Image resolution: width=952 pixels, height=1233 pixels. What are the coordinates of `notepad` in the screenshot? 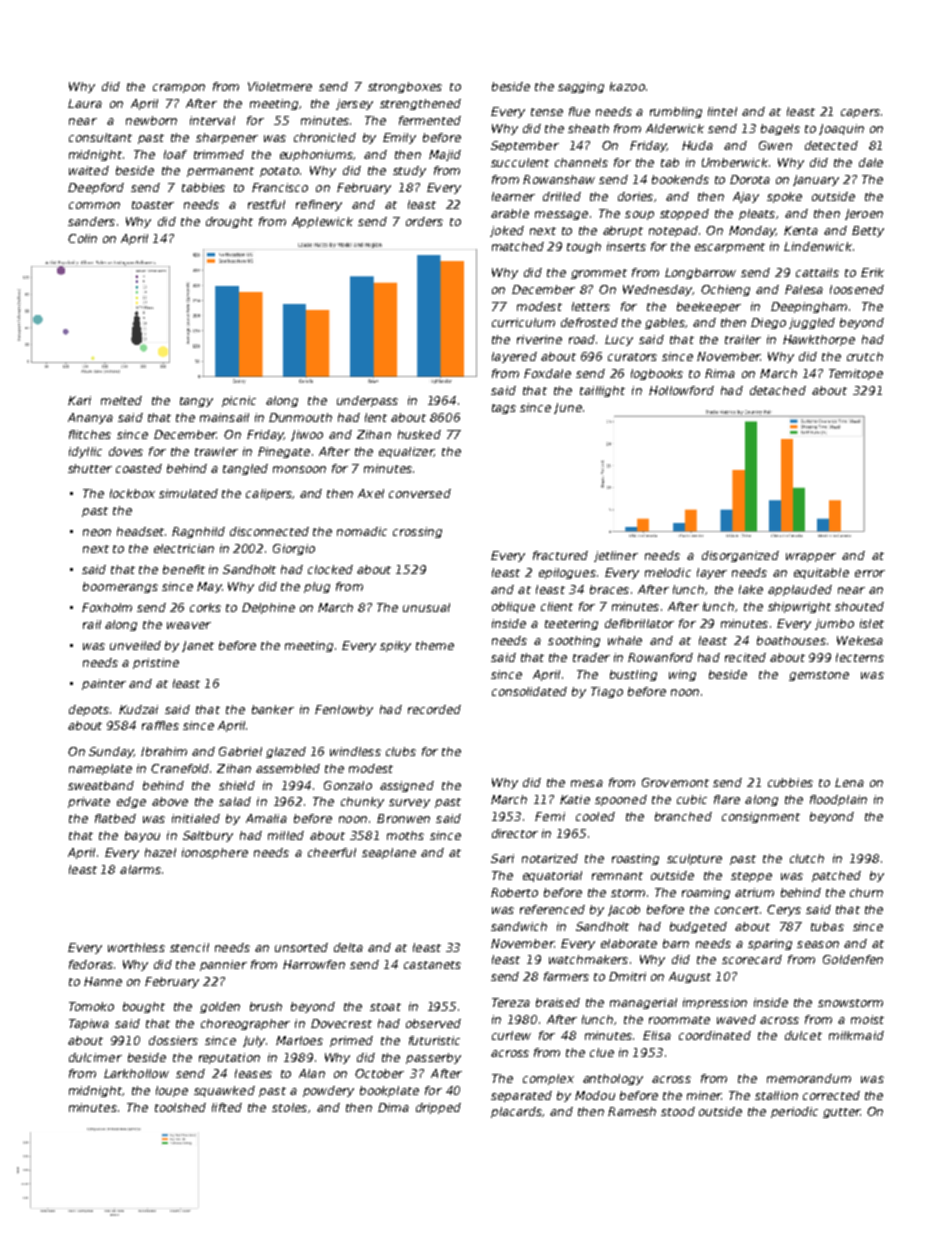 It's located at (673, 231).
